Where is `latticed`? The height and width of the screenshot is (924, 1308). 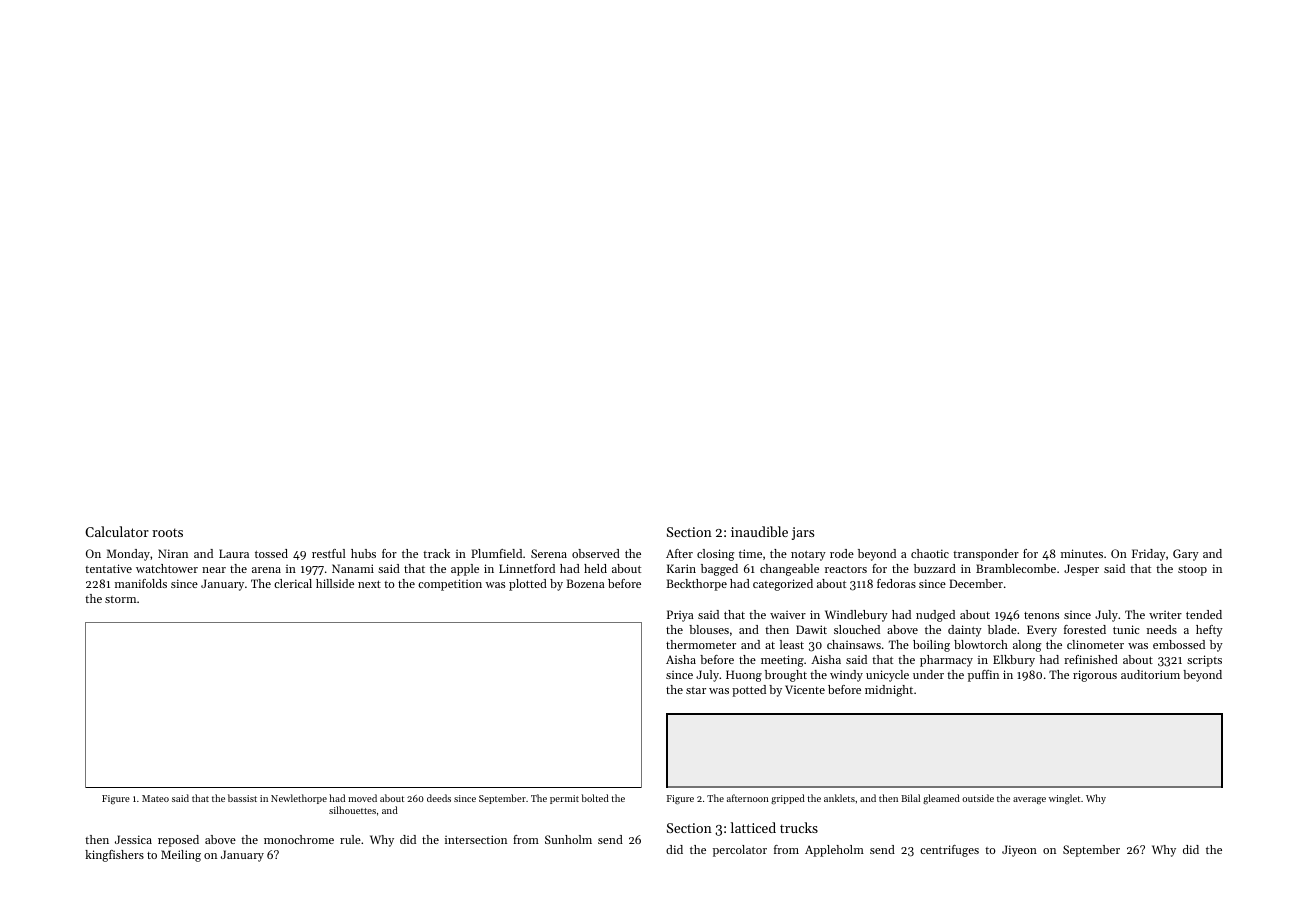
latticed is located at coordinates (753, 827).
